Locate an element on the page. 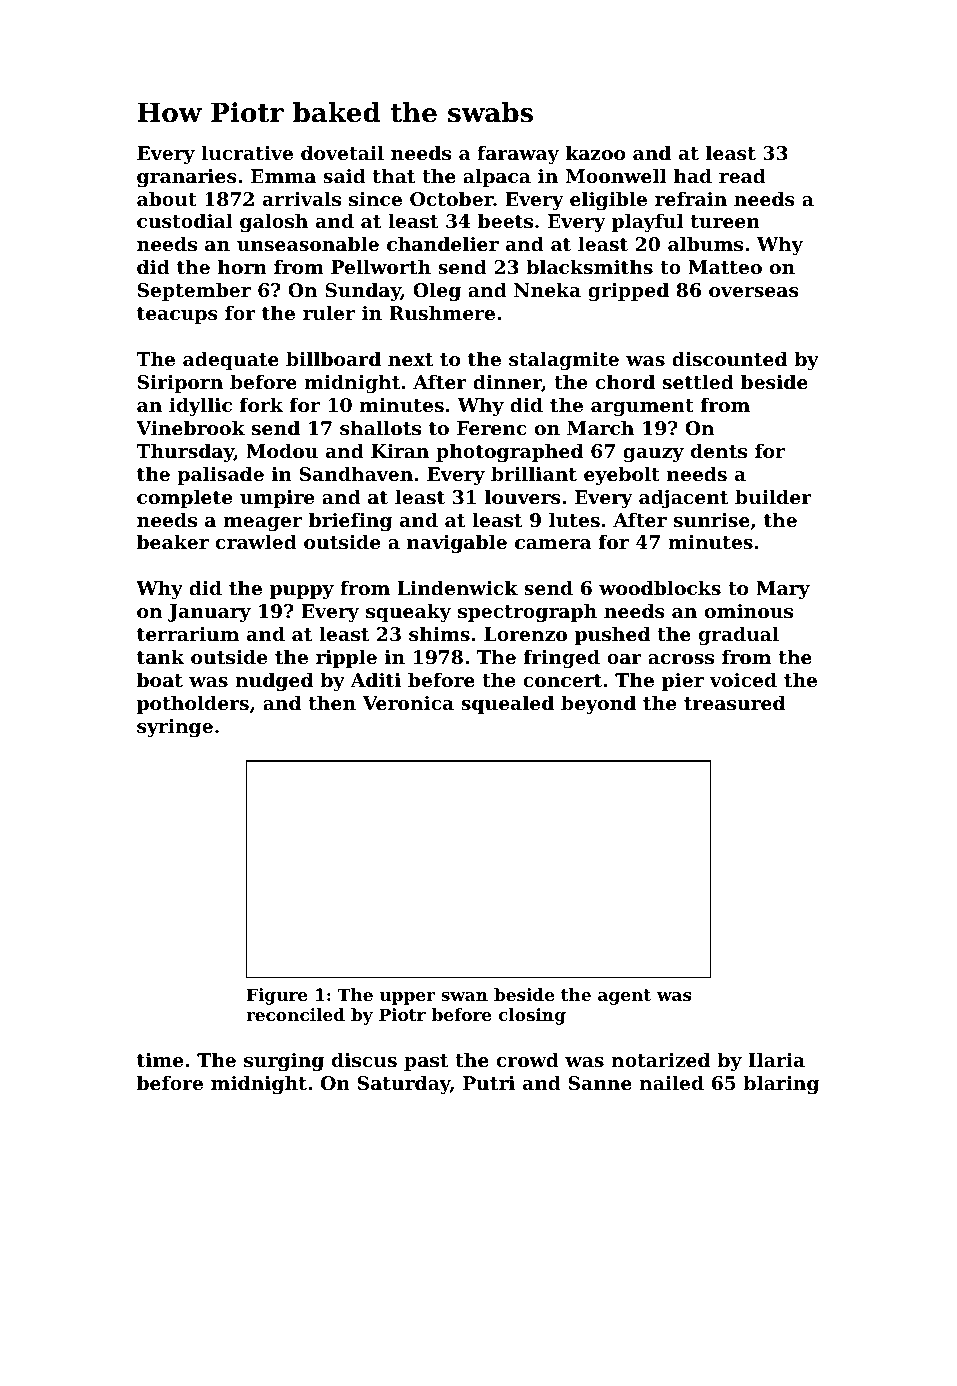  surging is located at coordinates (284, 1062).
